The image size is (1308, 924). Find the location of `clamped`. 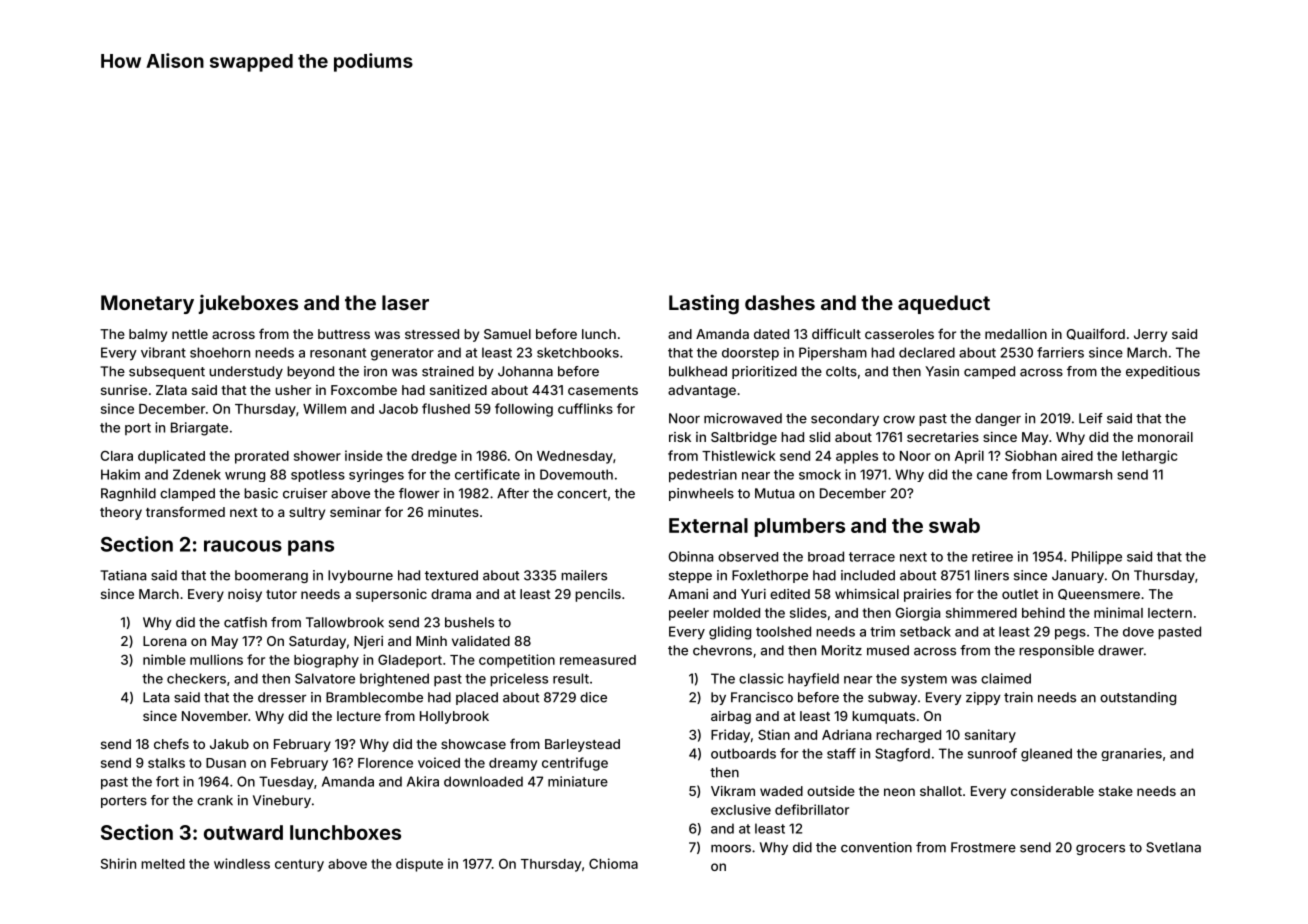

clamped is located at coordinates (187, 494).
